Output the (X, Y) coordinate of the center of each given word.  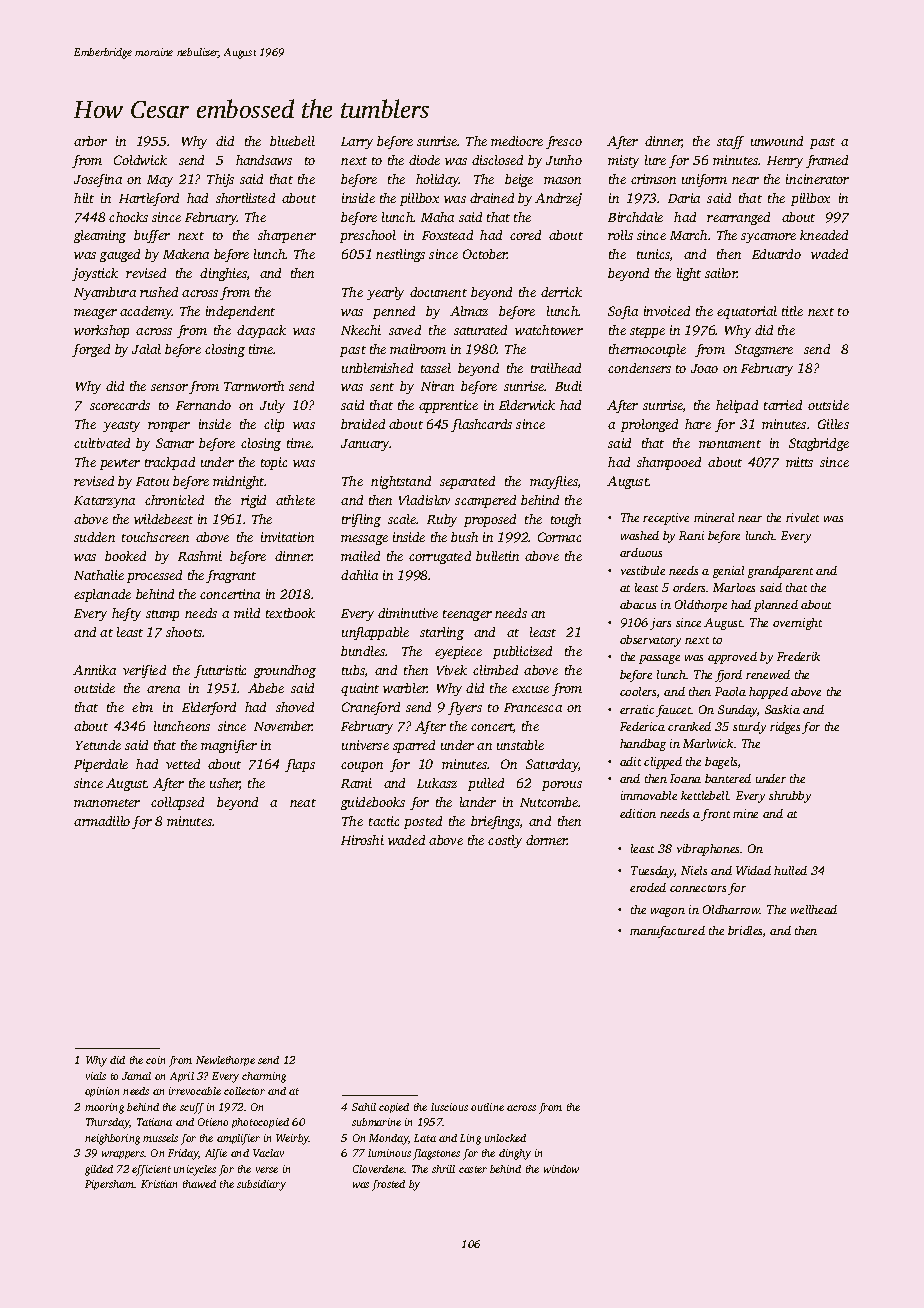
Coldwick (140, 160)
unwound (777, 141)
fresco (564, 142)
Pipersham (110, 1185)
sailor (721, 273)
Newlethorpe (225, 1061)
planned (776, 606)
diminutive (408, 613)
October (485, 254)
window (561, 1169)
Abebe (266, 688)
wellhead (814, 909)
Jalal (146, 349)
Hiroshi (362, 840)
